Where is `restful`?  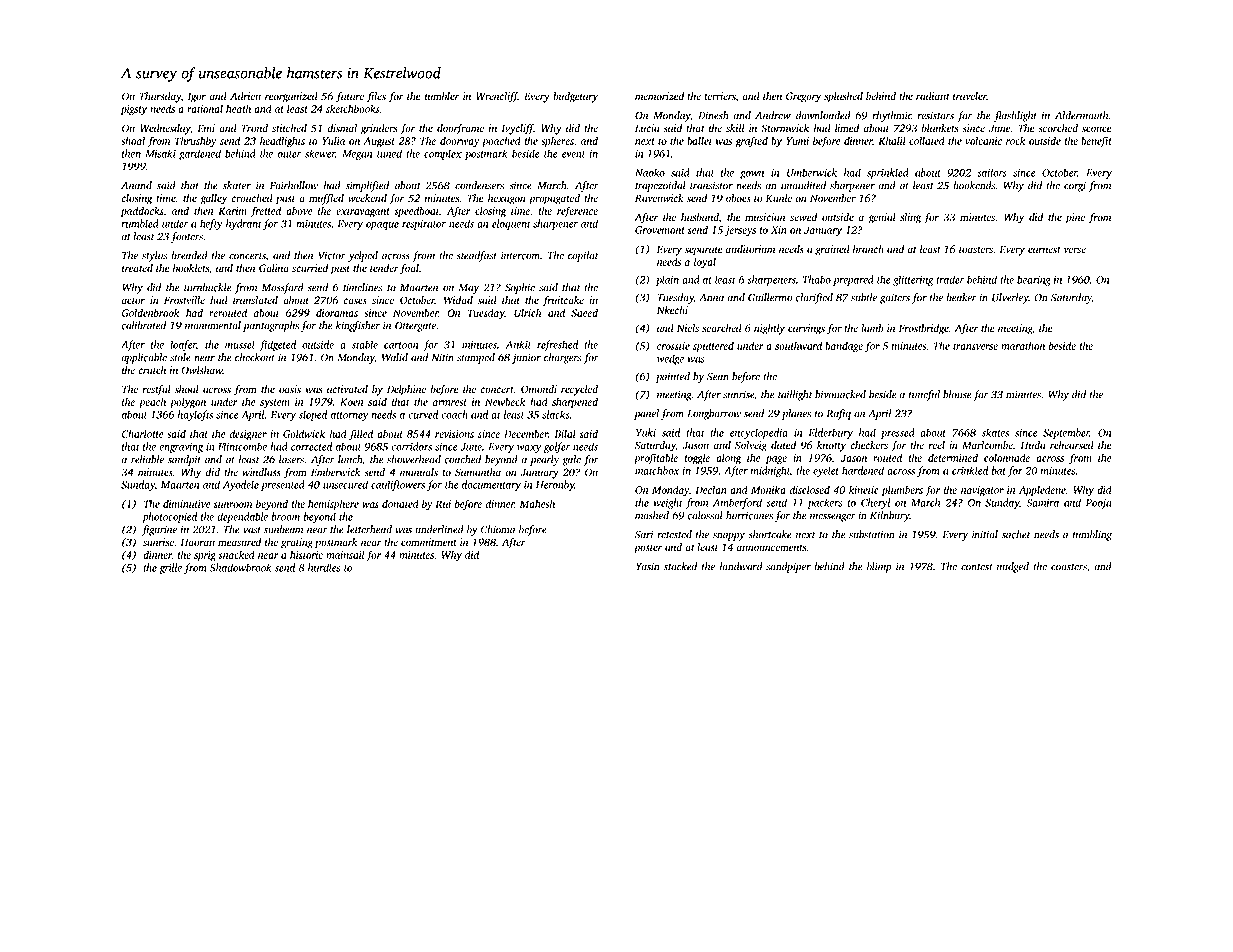
restful is located at coordinates (157, 390).
